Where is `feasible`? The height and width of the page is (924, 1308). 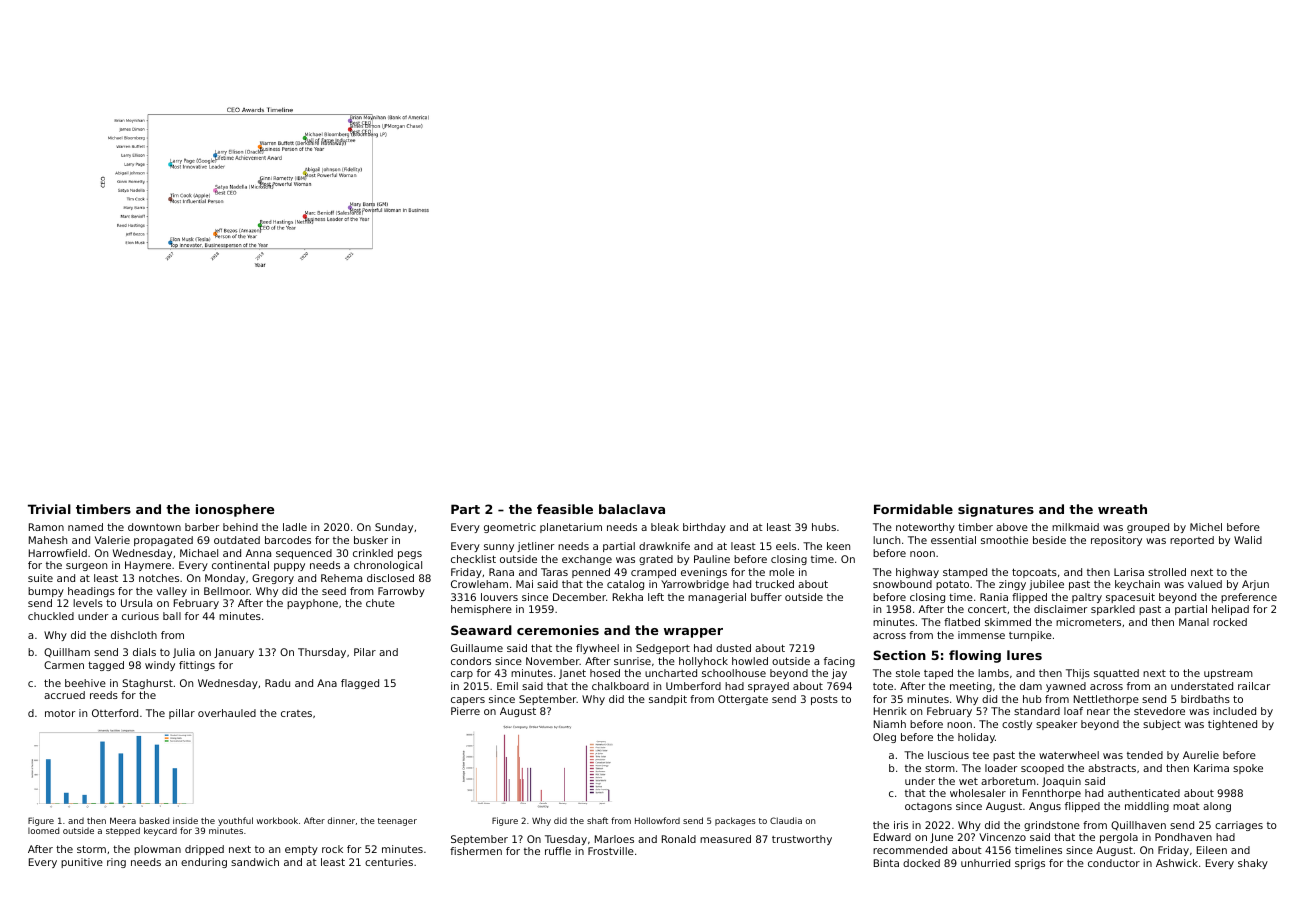
feasible is located at coordinates (565, 509).
